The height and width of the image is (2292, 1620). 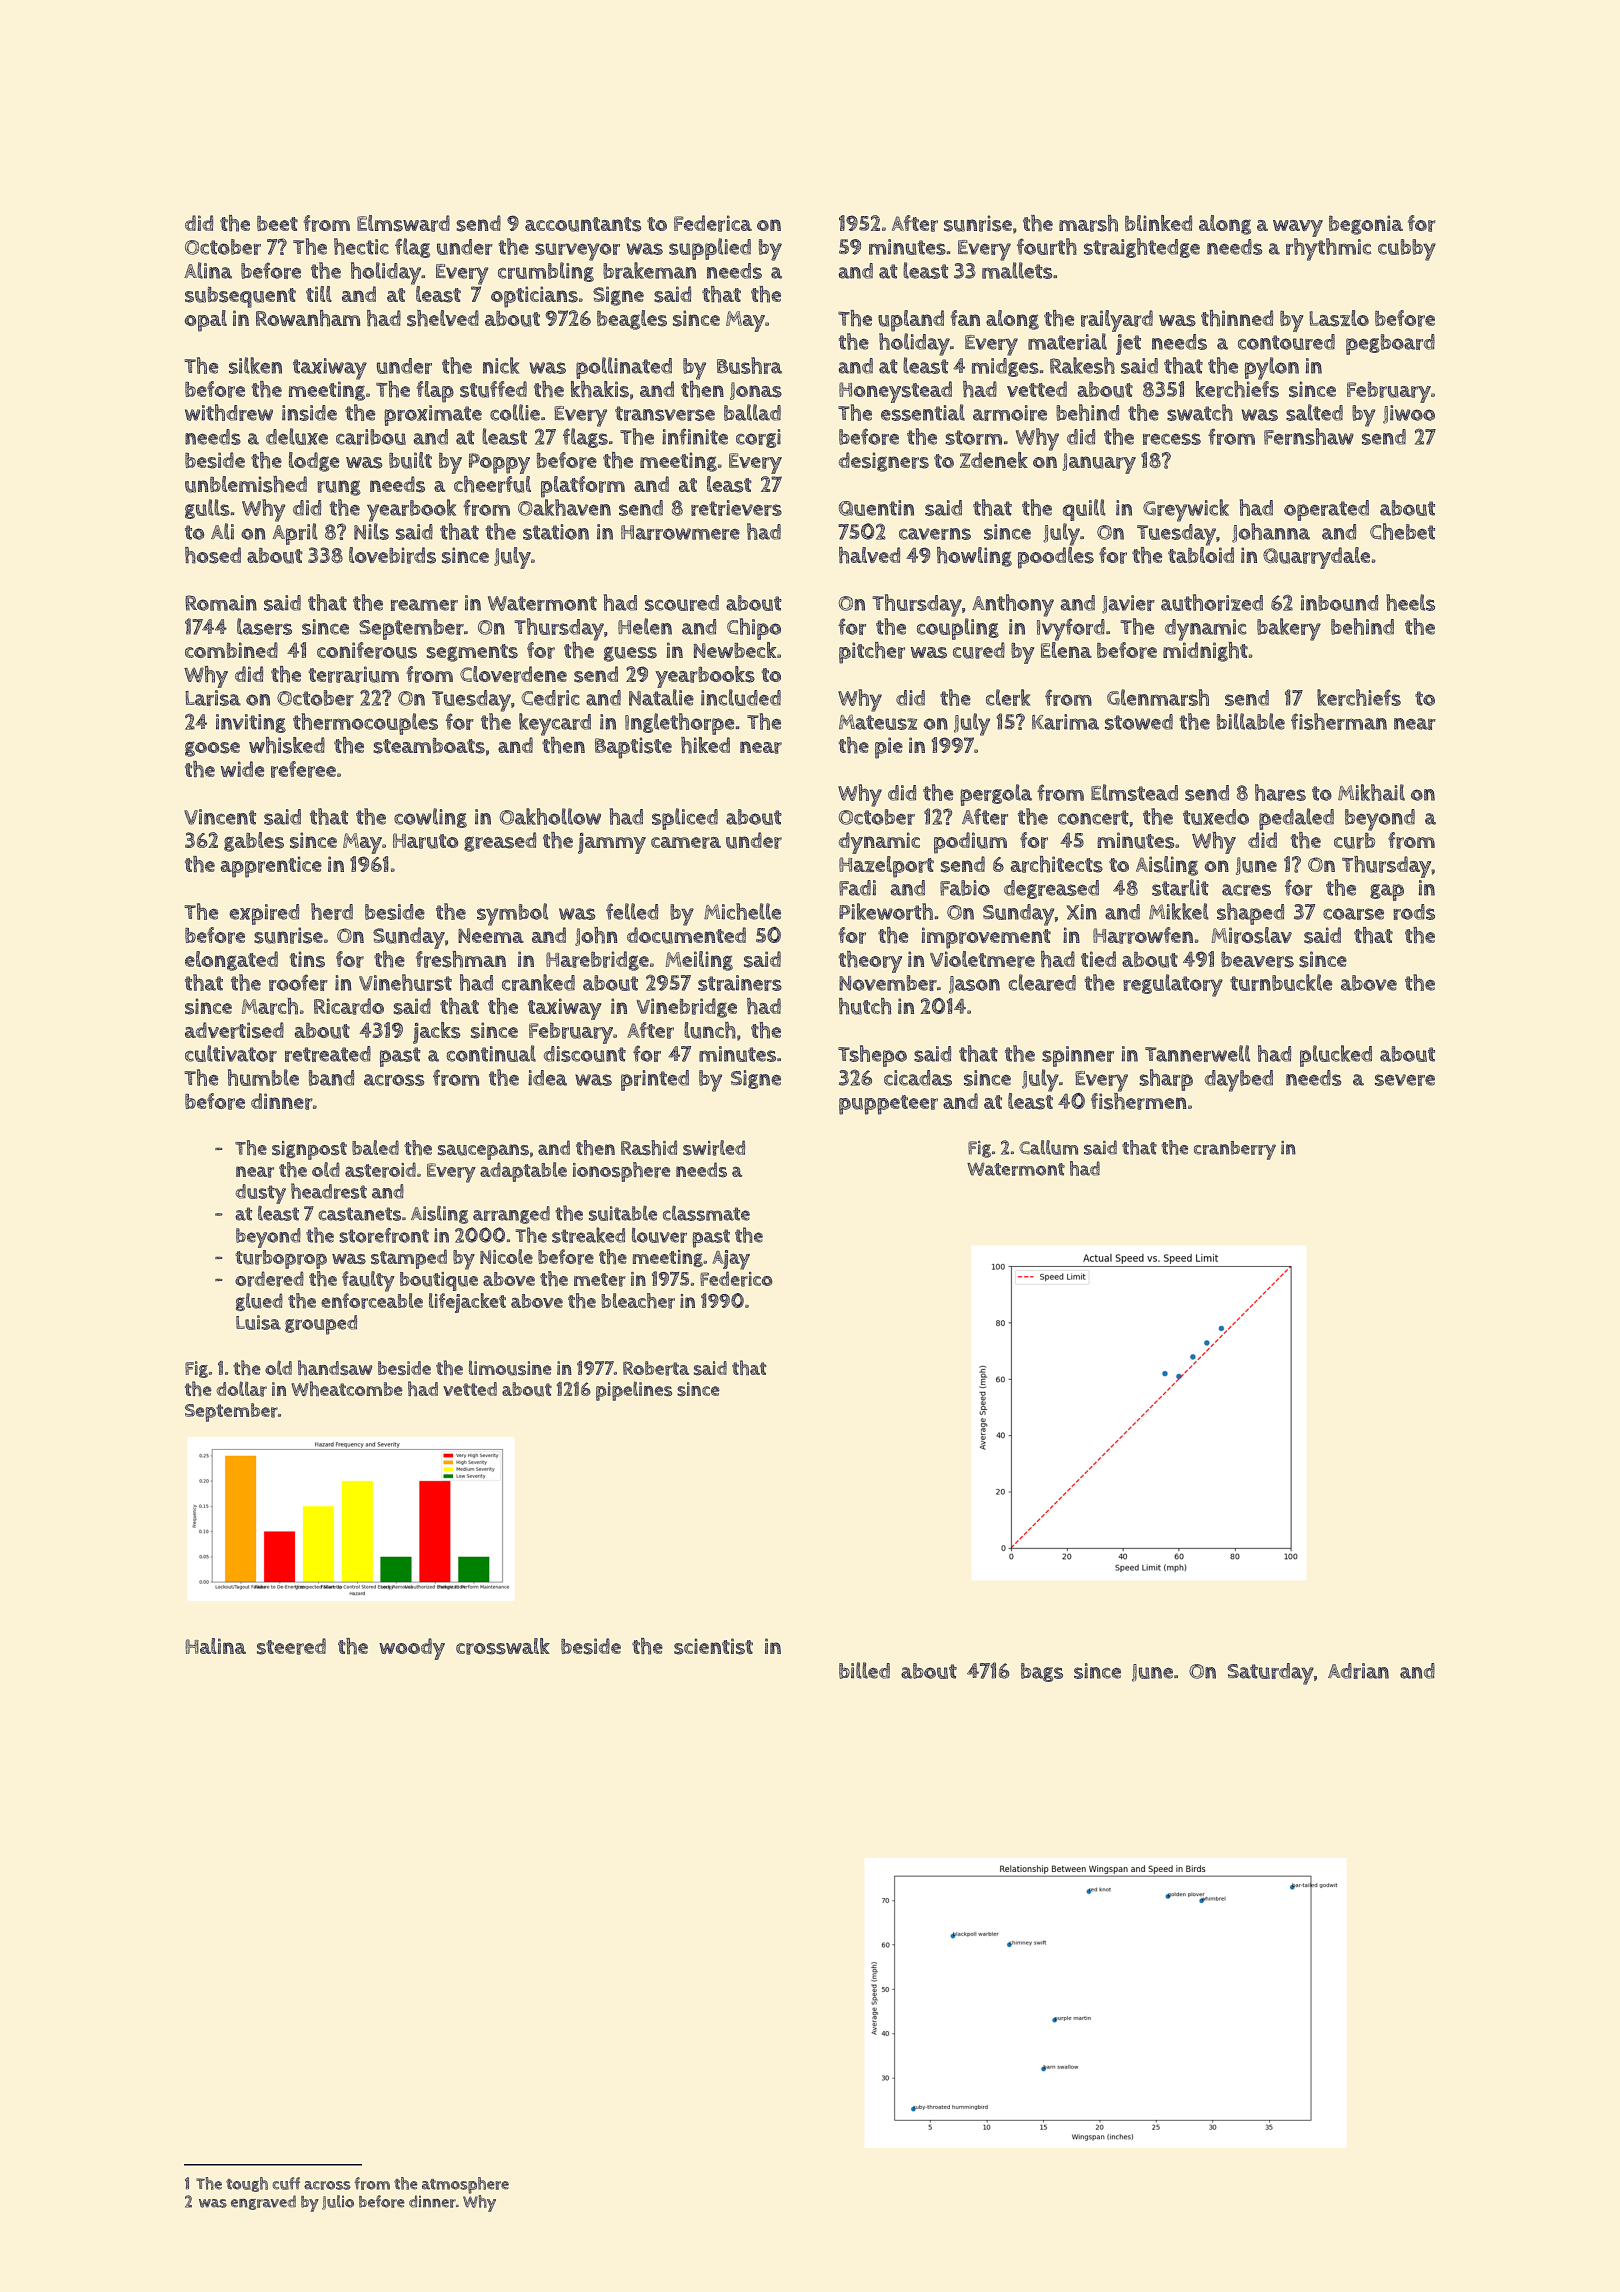 I want to click on shelved, so click(x=443, y=318).
